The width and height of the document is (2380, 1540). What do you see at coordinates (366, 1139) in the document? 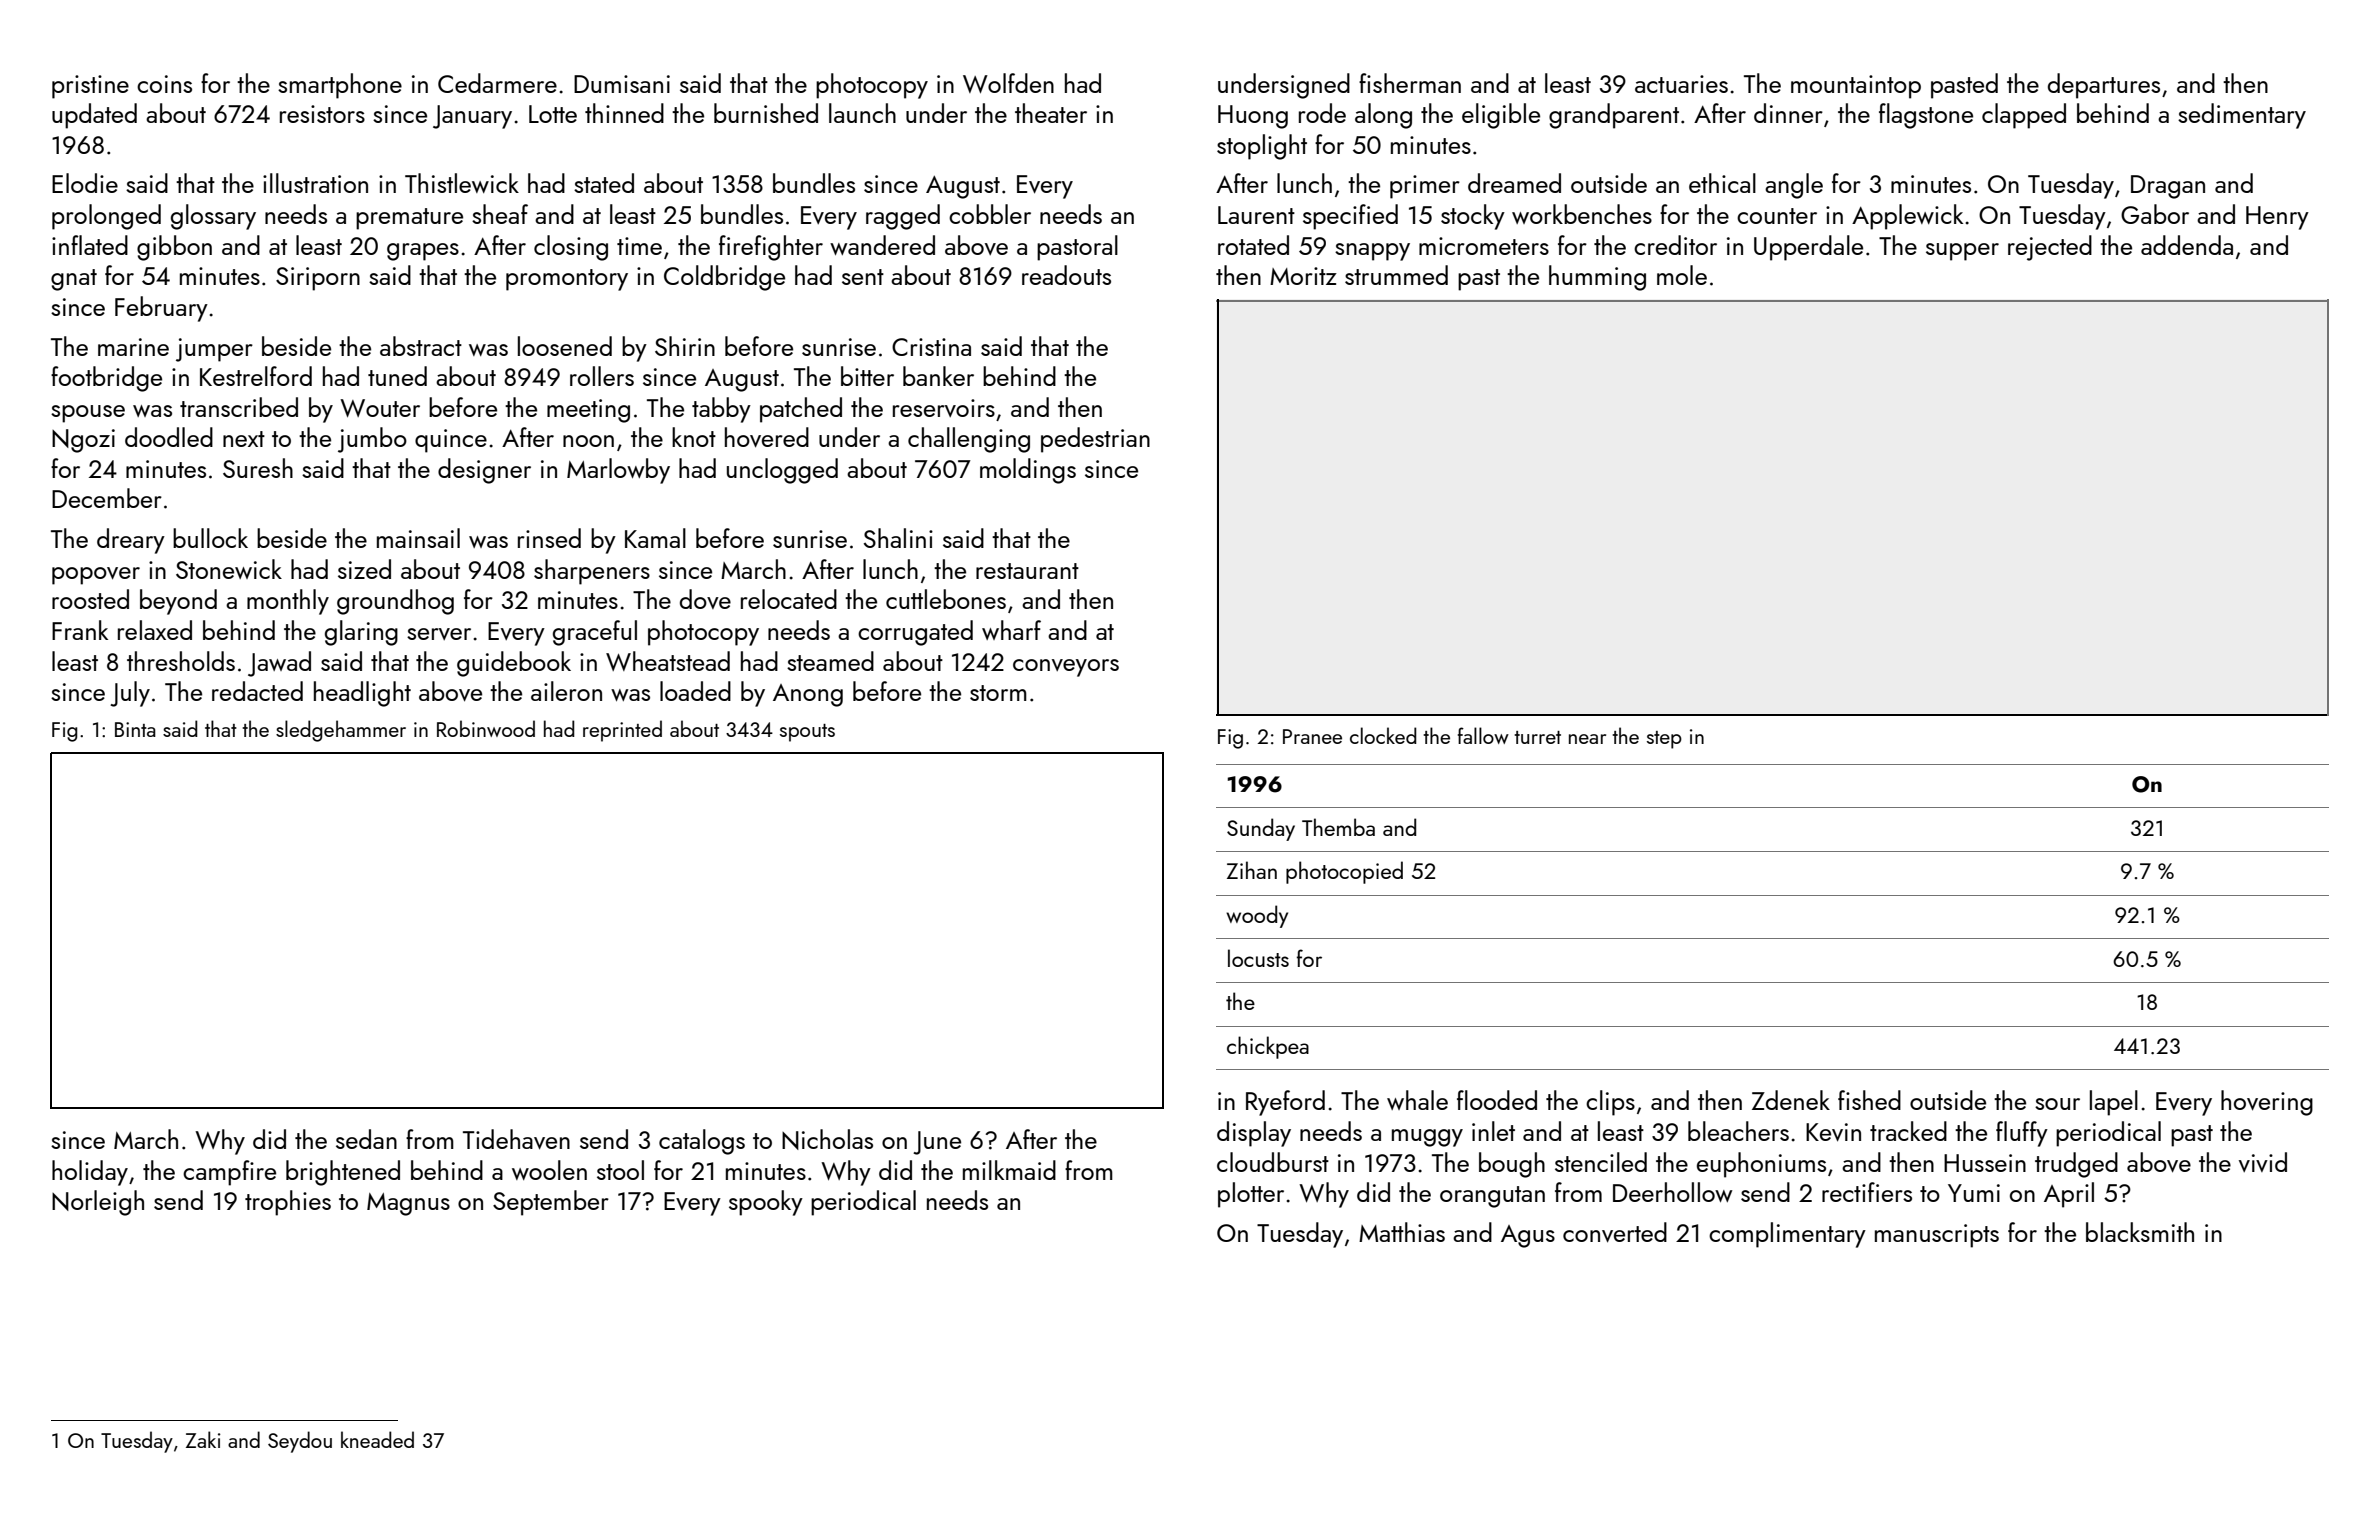
I see `sedan` at bounding box center [366, 1139].
